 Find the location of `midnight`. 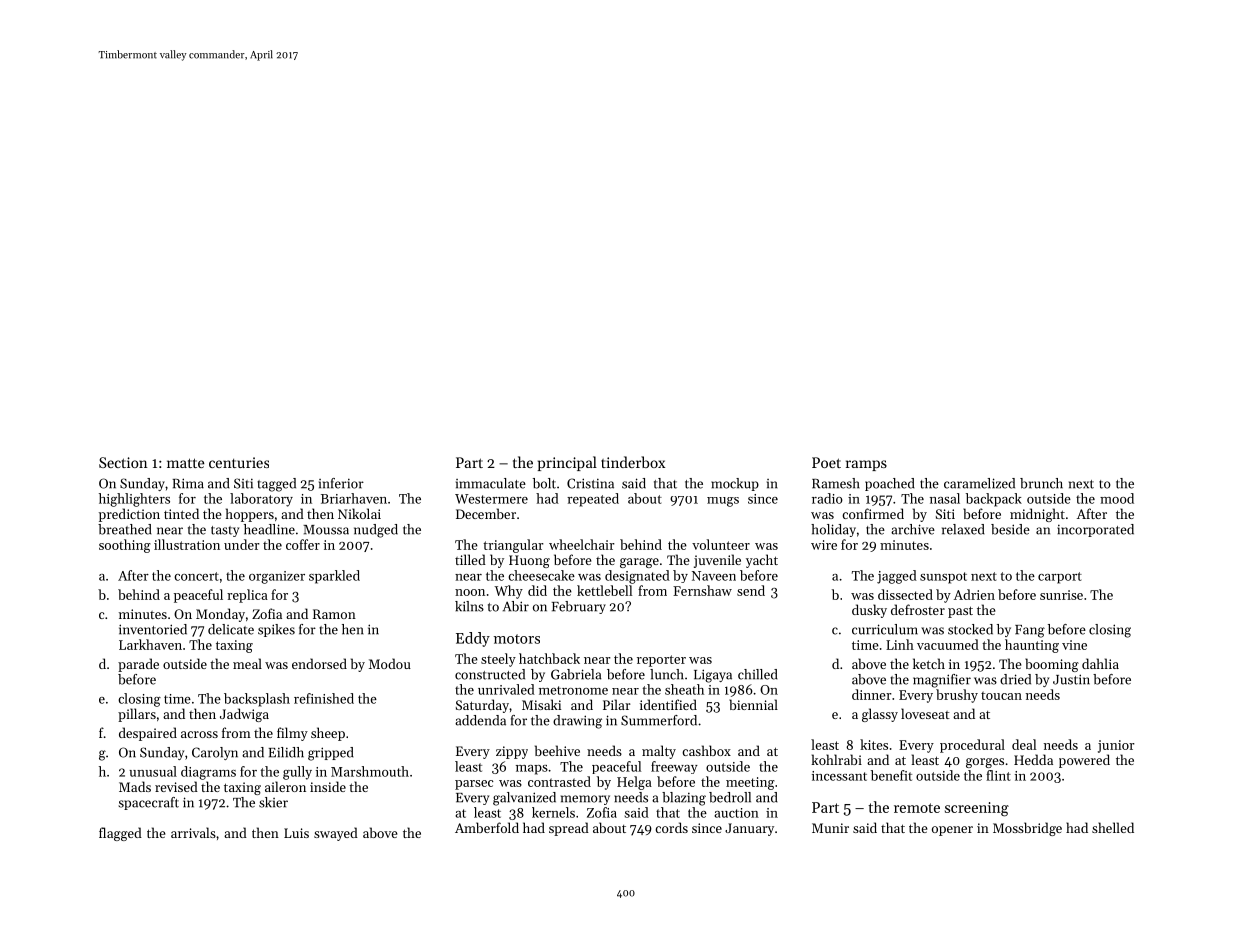

midnight is located at coordinates (1037, 515).
